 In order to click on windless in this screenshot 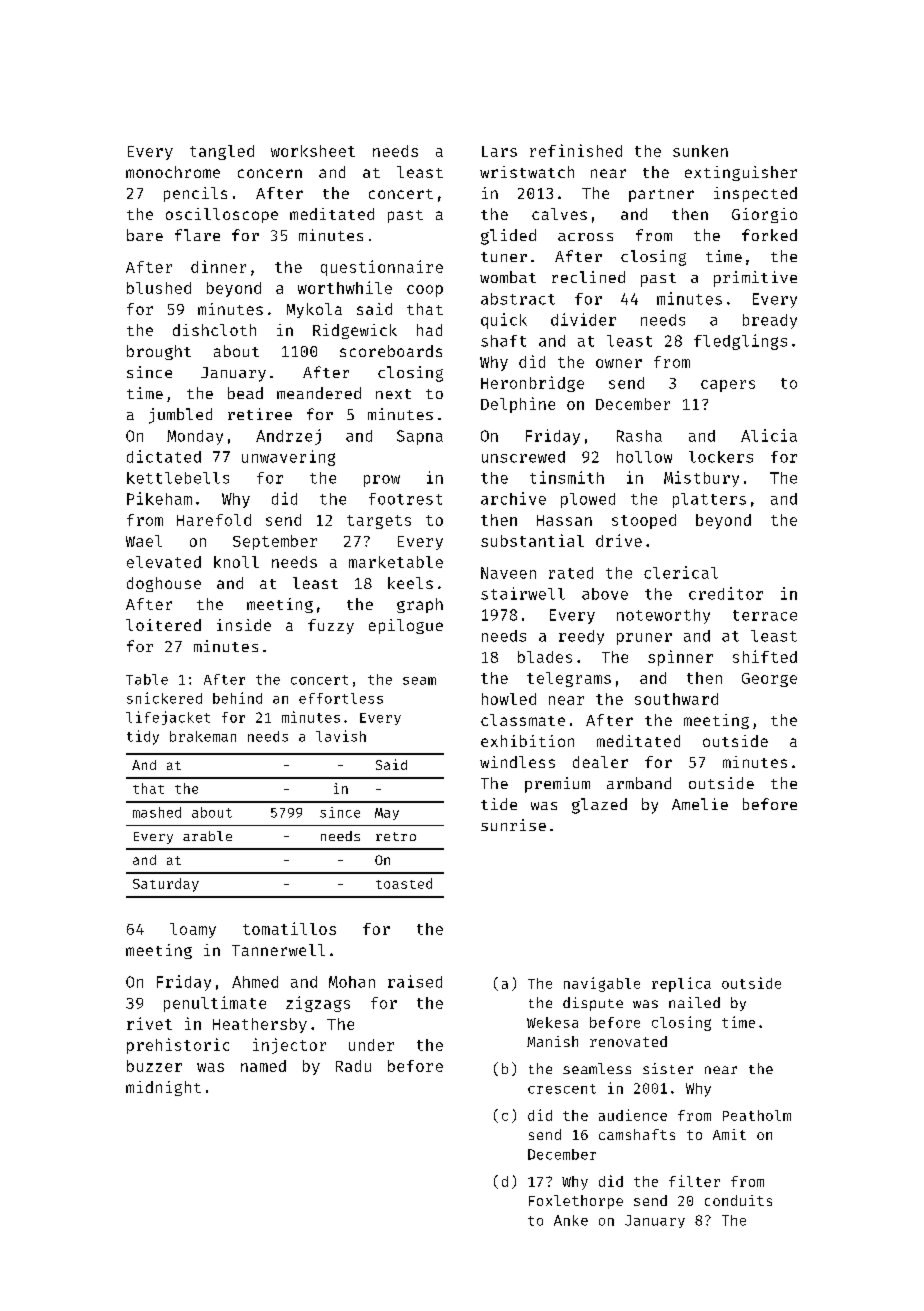, I will do `click(517, 762)`.
